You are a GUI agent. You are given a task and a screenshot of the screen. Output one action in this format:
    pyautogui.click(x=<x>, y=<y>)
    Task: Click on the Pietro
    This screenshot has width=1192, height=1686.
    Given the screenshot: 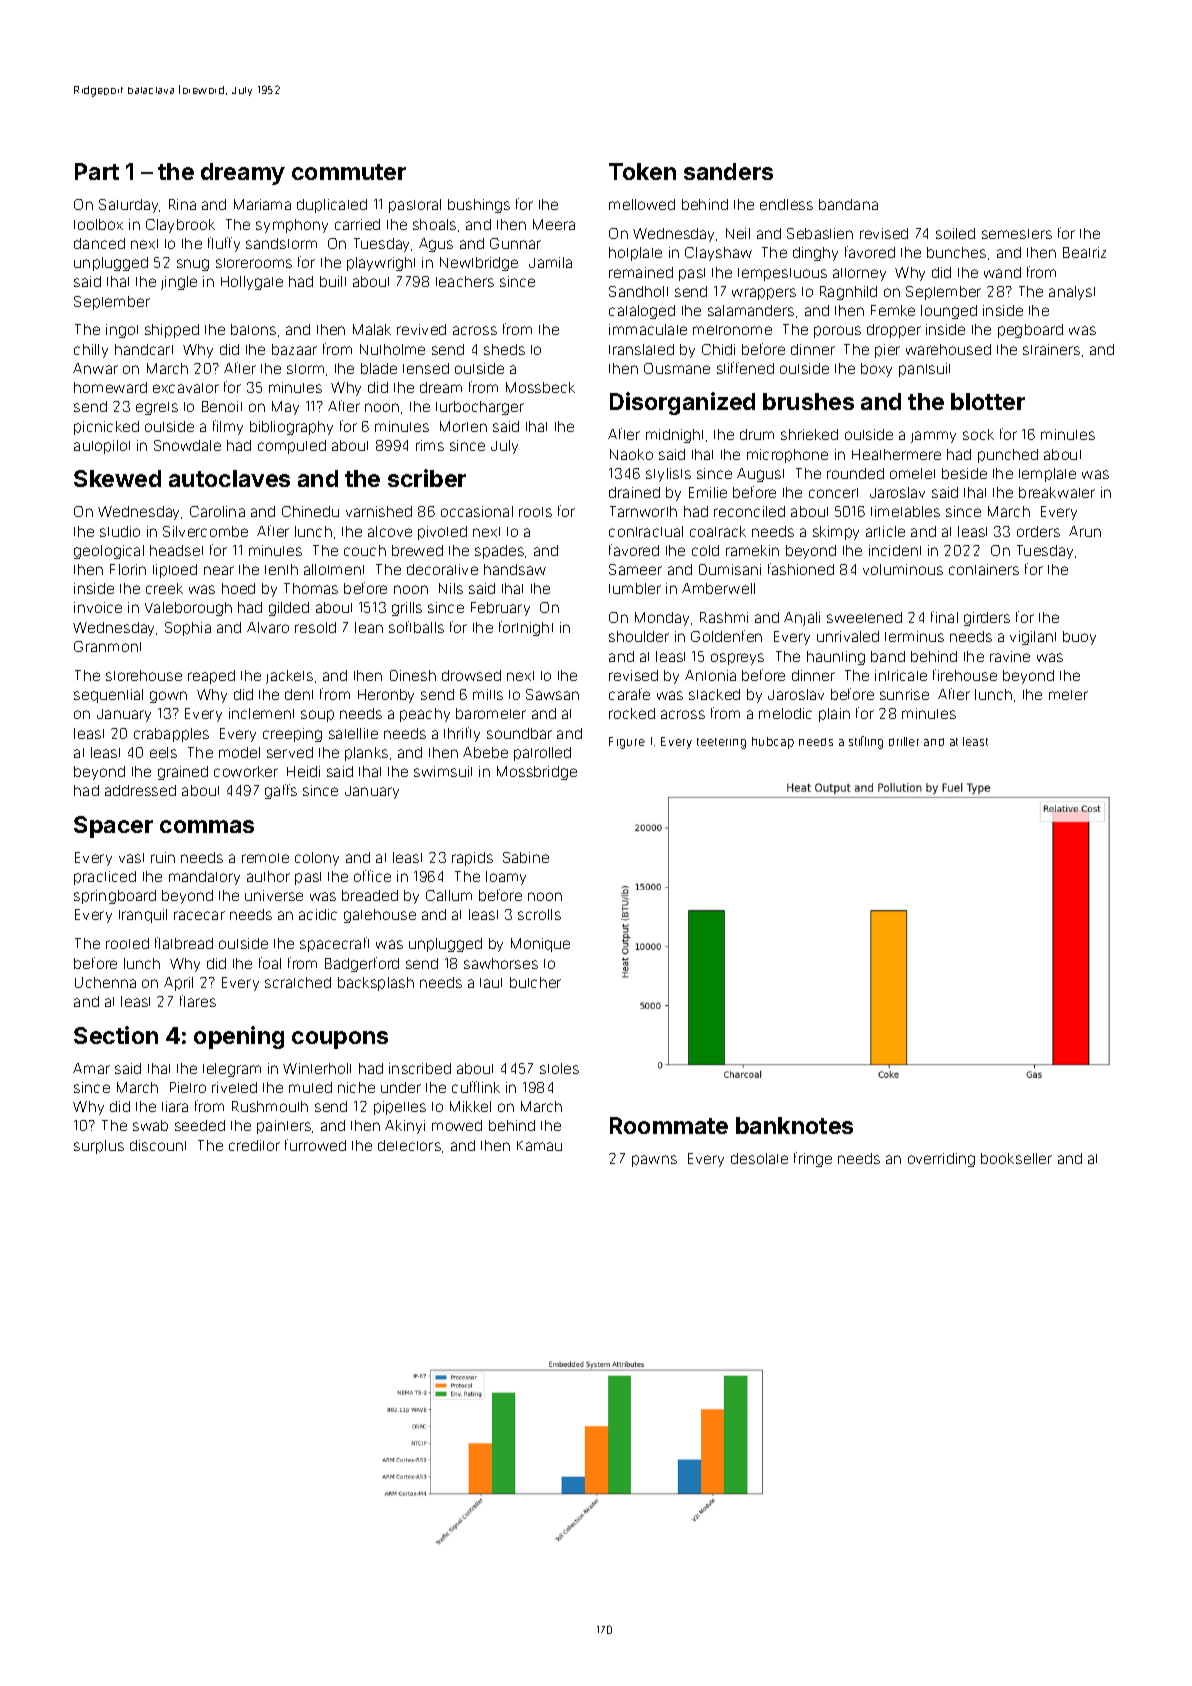 What is the action you would take?
    pyautogui.click(x=188, y=1087)
